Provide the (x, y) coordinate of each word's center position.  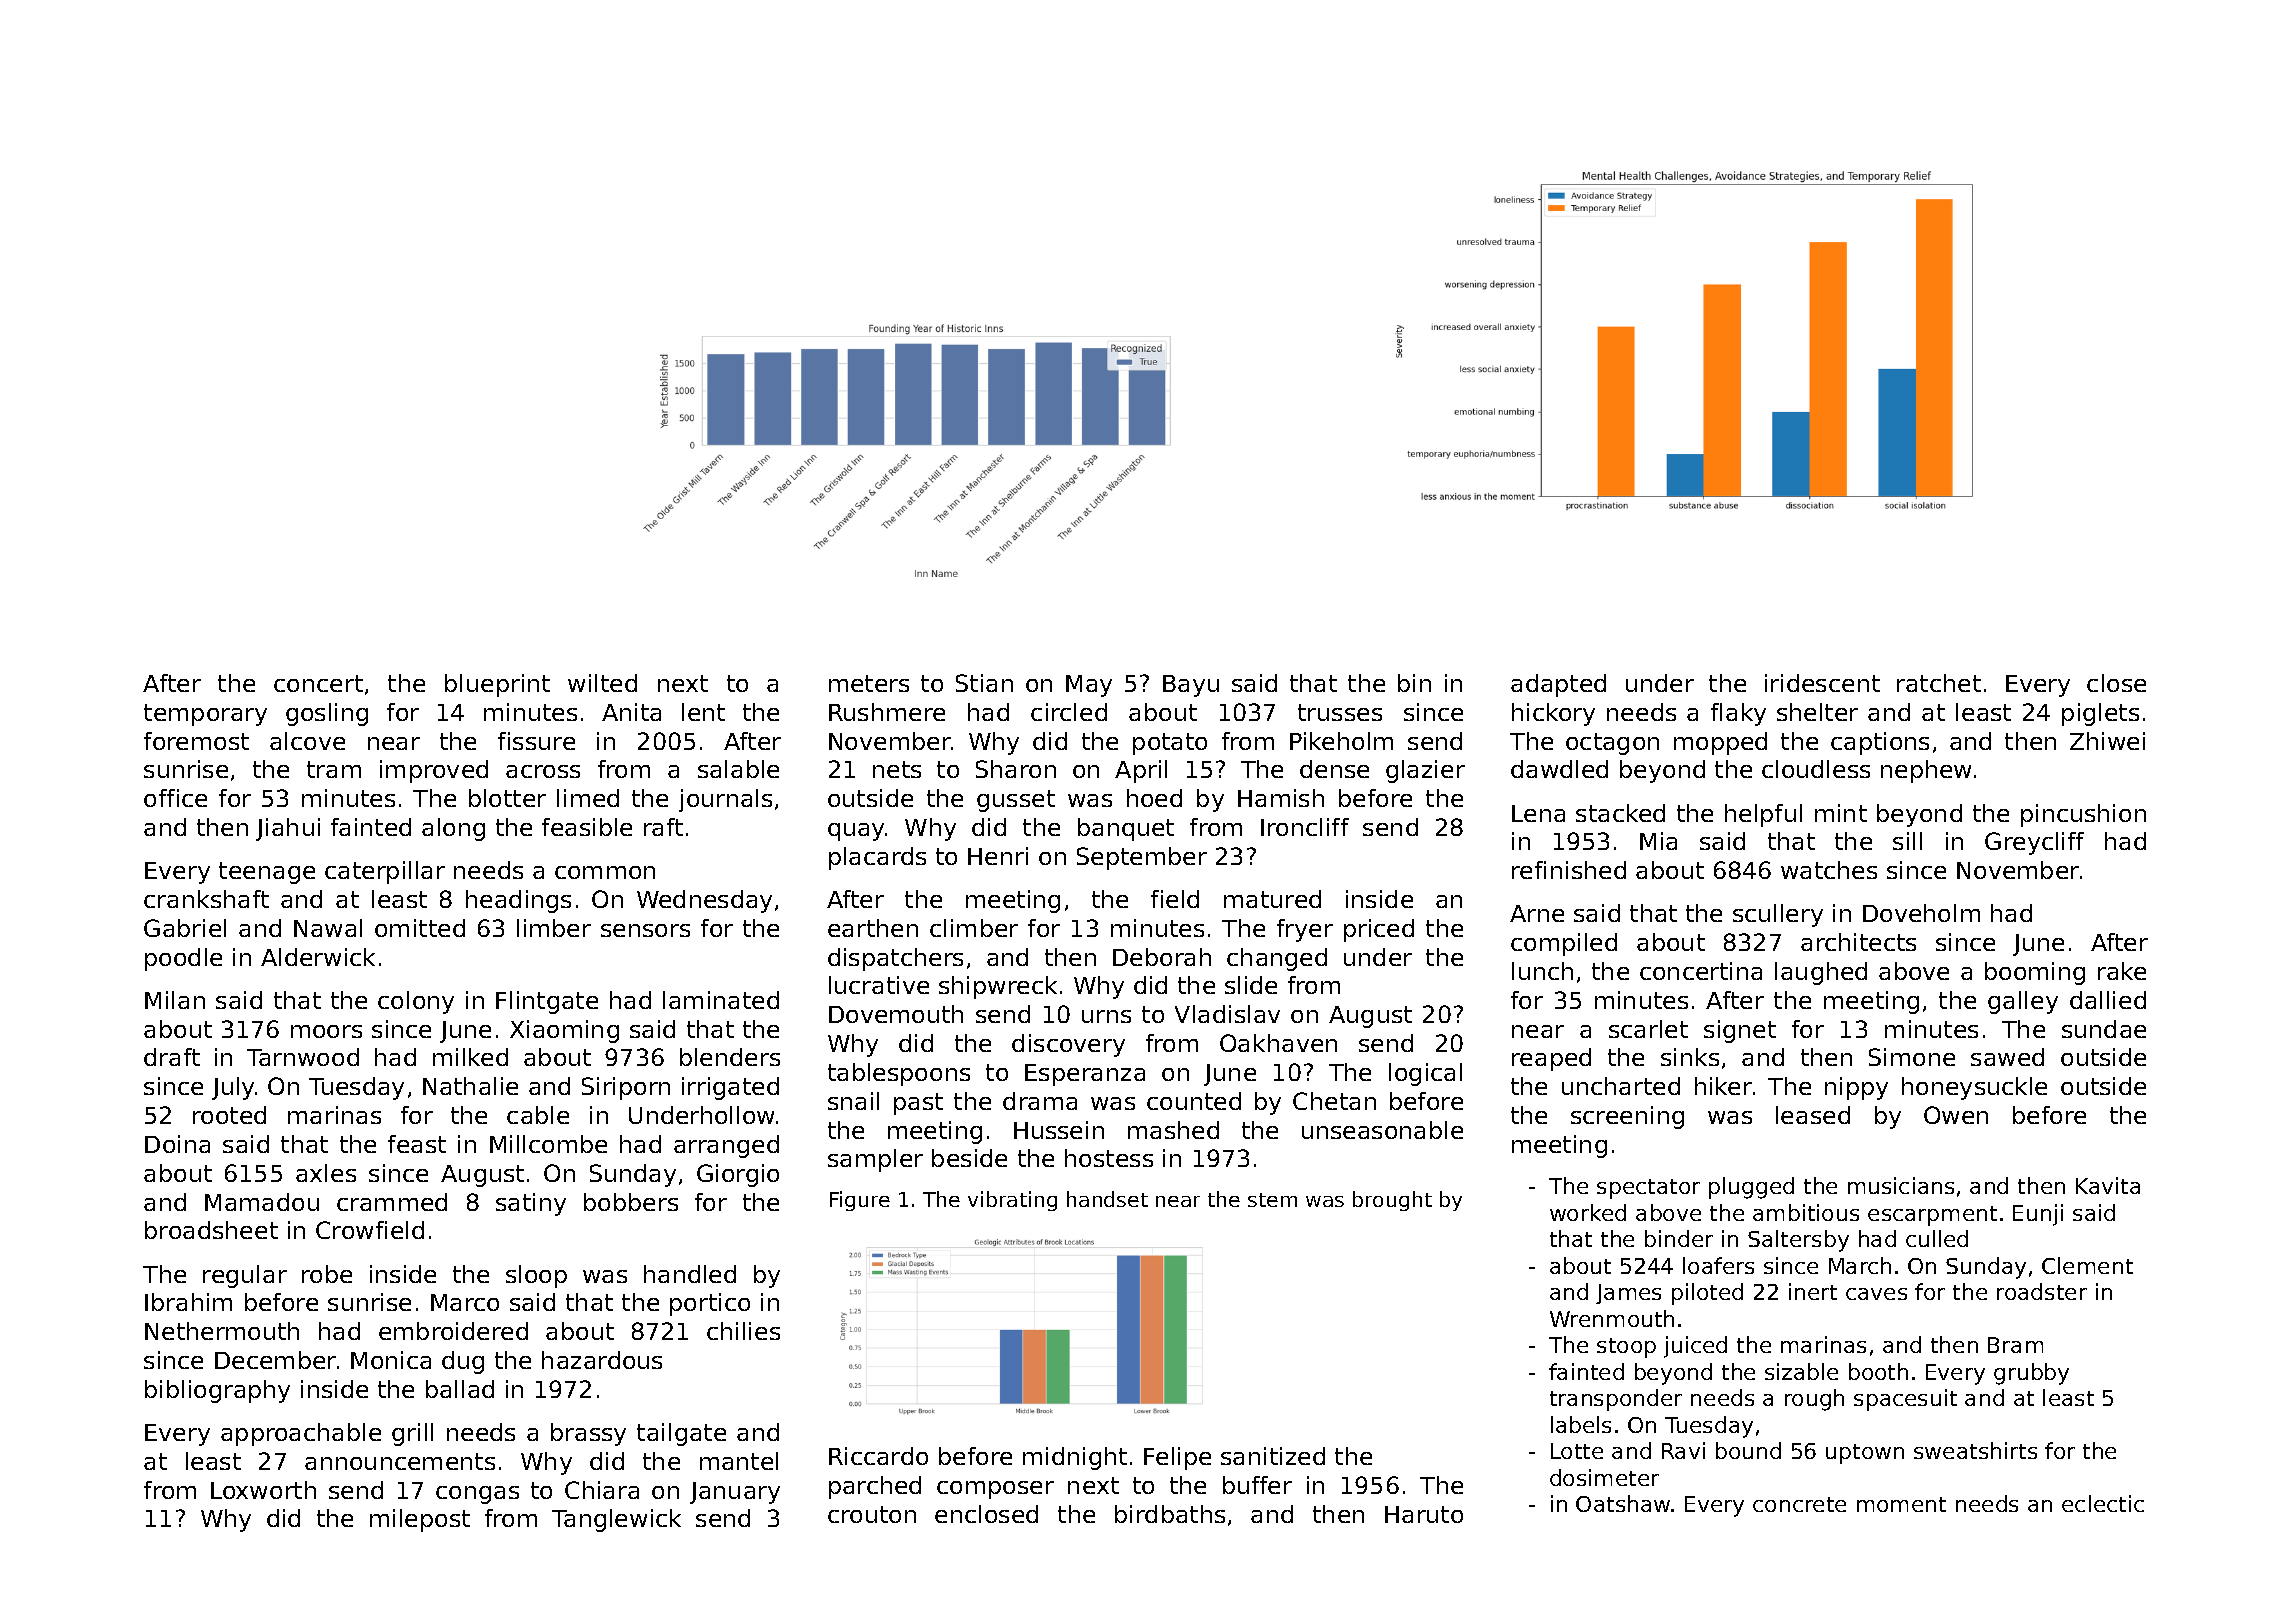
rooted (229, 1115)
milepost (420, 1520)
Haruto (1424, 1514)
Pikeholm (1341, 741)
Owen (1956, 1115)
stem (1272, 1200)
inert (1813, 1291)
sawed (2007, 1057)
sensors (645, 930)
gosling (327, 714)
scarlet (1648, 1029)
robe (327, 1274)
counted (1194, 1101)
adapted (1558, 685)
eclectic (2103, 1503)
